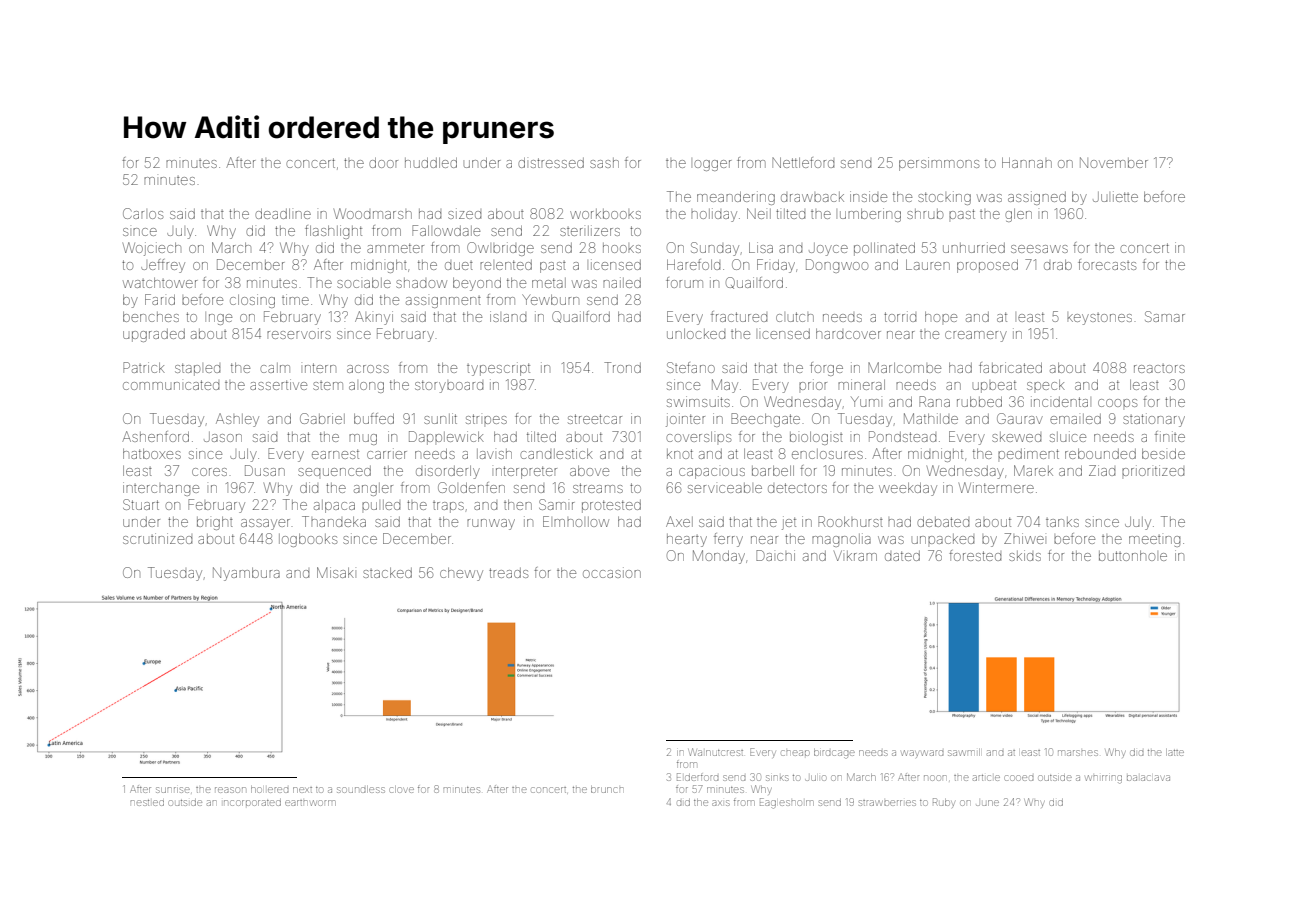  Describe the element at coordinates (361, 789) in the screenshot. I see `soundless` at that location.
